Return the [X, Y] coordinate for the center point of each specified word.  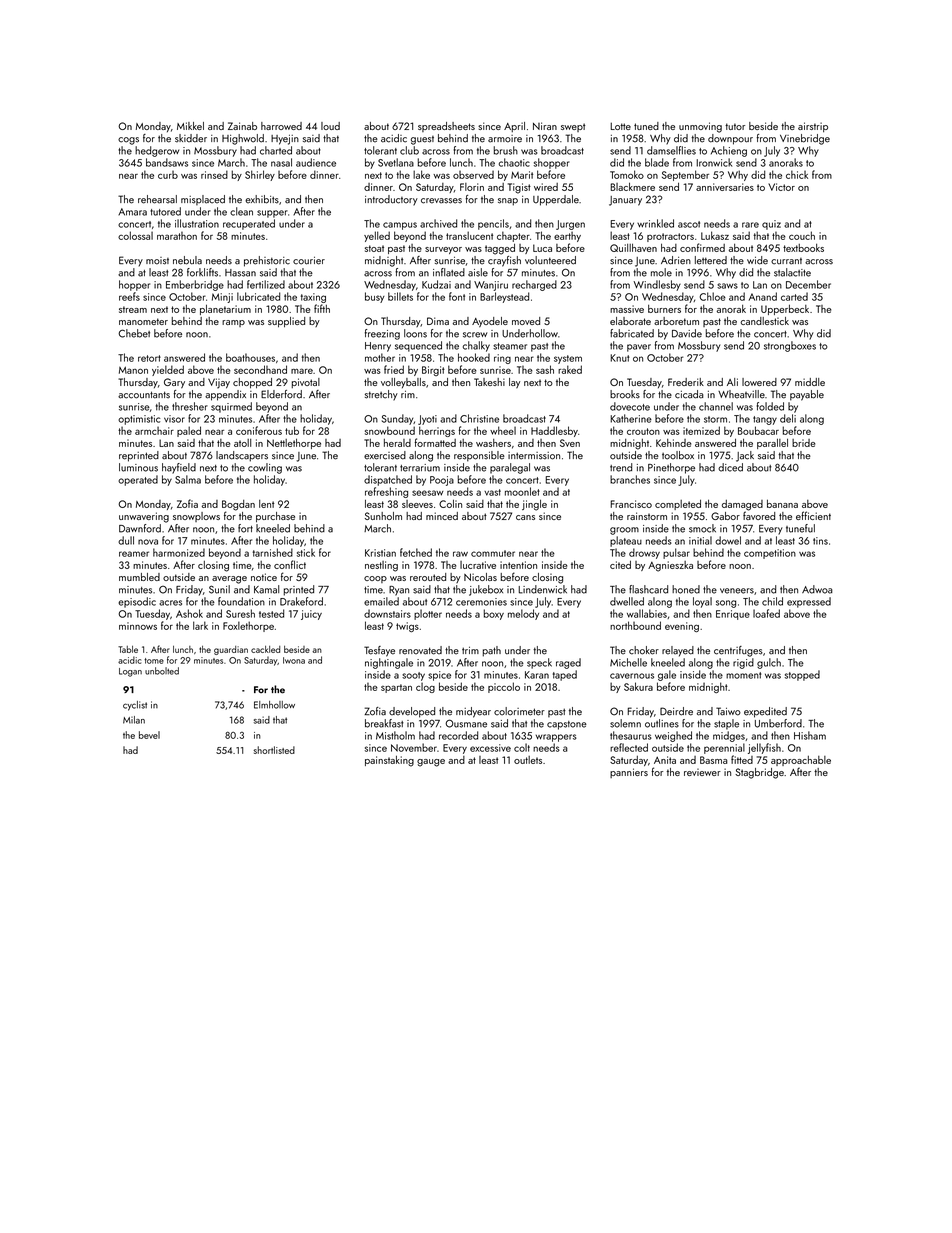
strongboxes [790, 346]
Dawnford [140, 528]
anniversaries [725, 187]
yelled [377, 236]
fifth [322, 308]
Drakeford [301, 601]
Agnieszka [670, 566]
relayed [678, 651]
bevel [149, 735]
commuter [493, 553]
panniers [629, 773]
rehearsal [157, 199]
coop [375, 579]
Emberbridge [195, 285]
